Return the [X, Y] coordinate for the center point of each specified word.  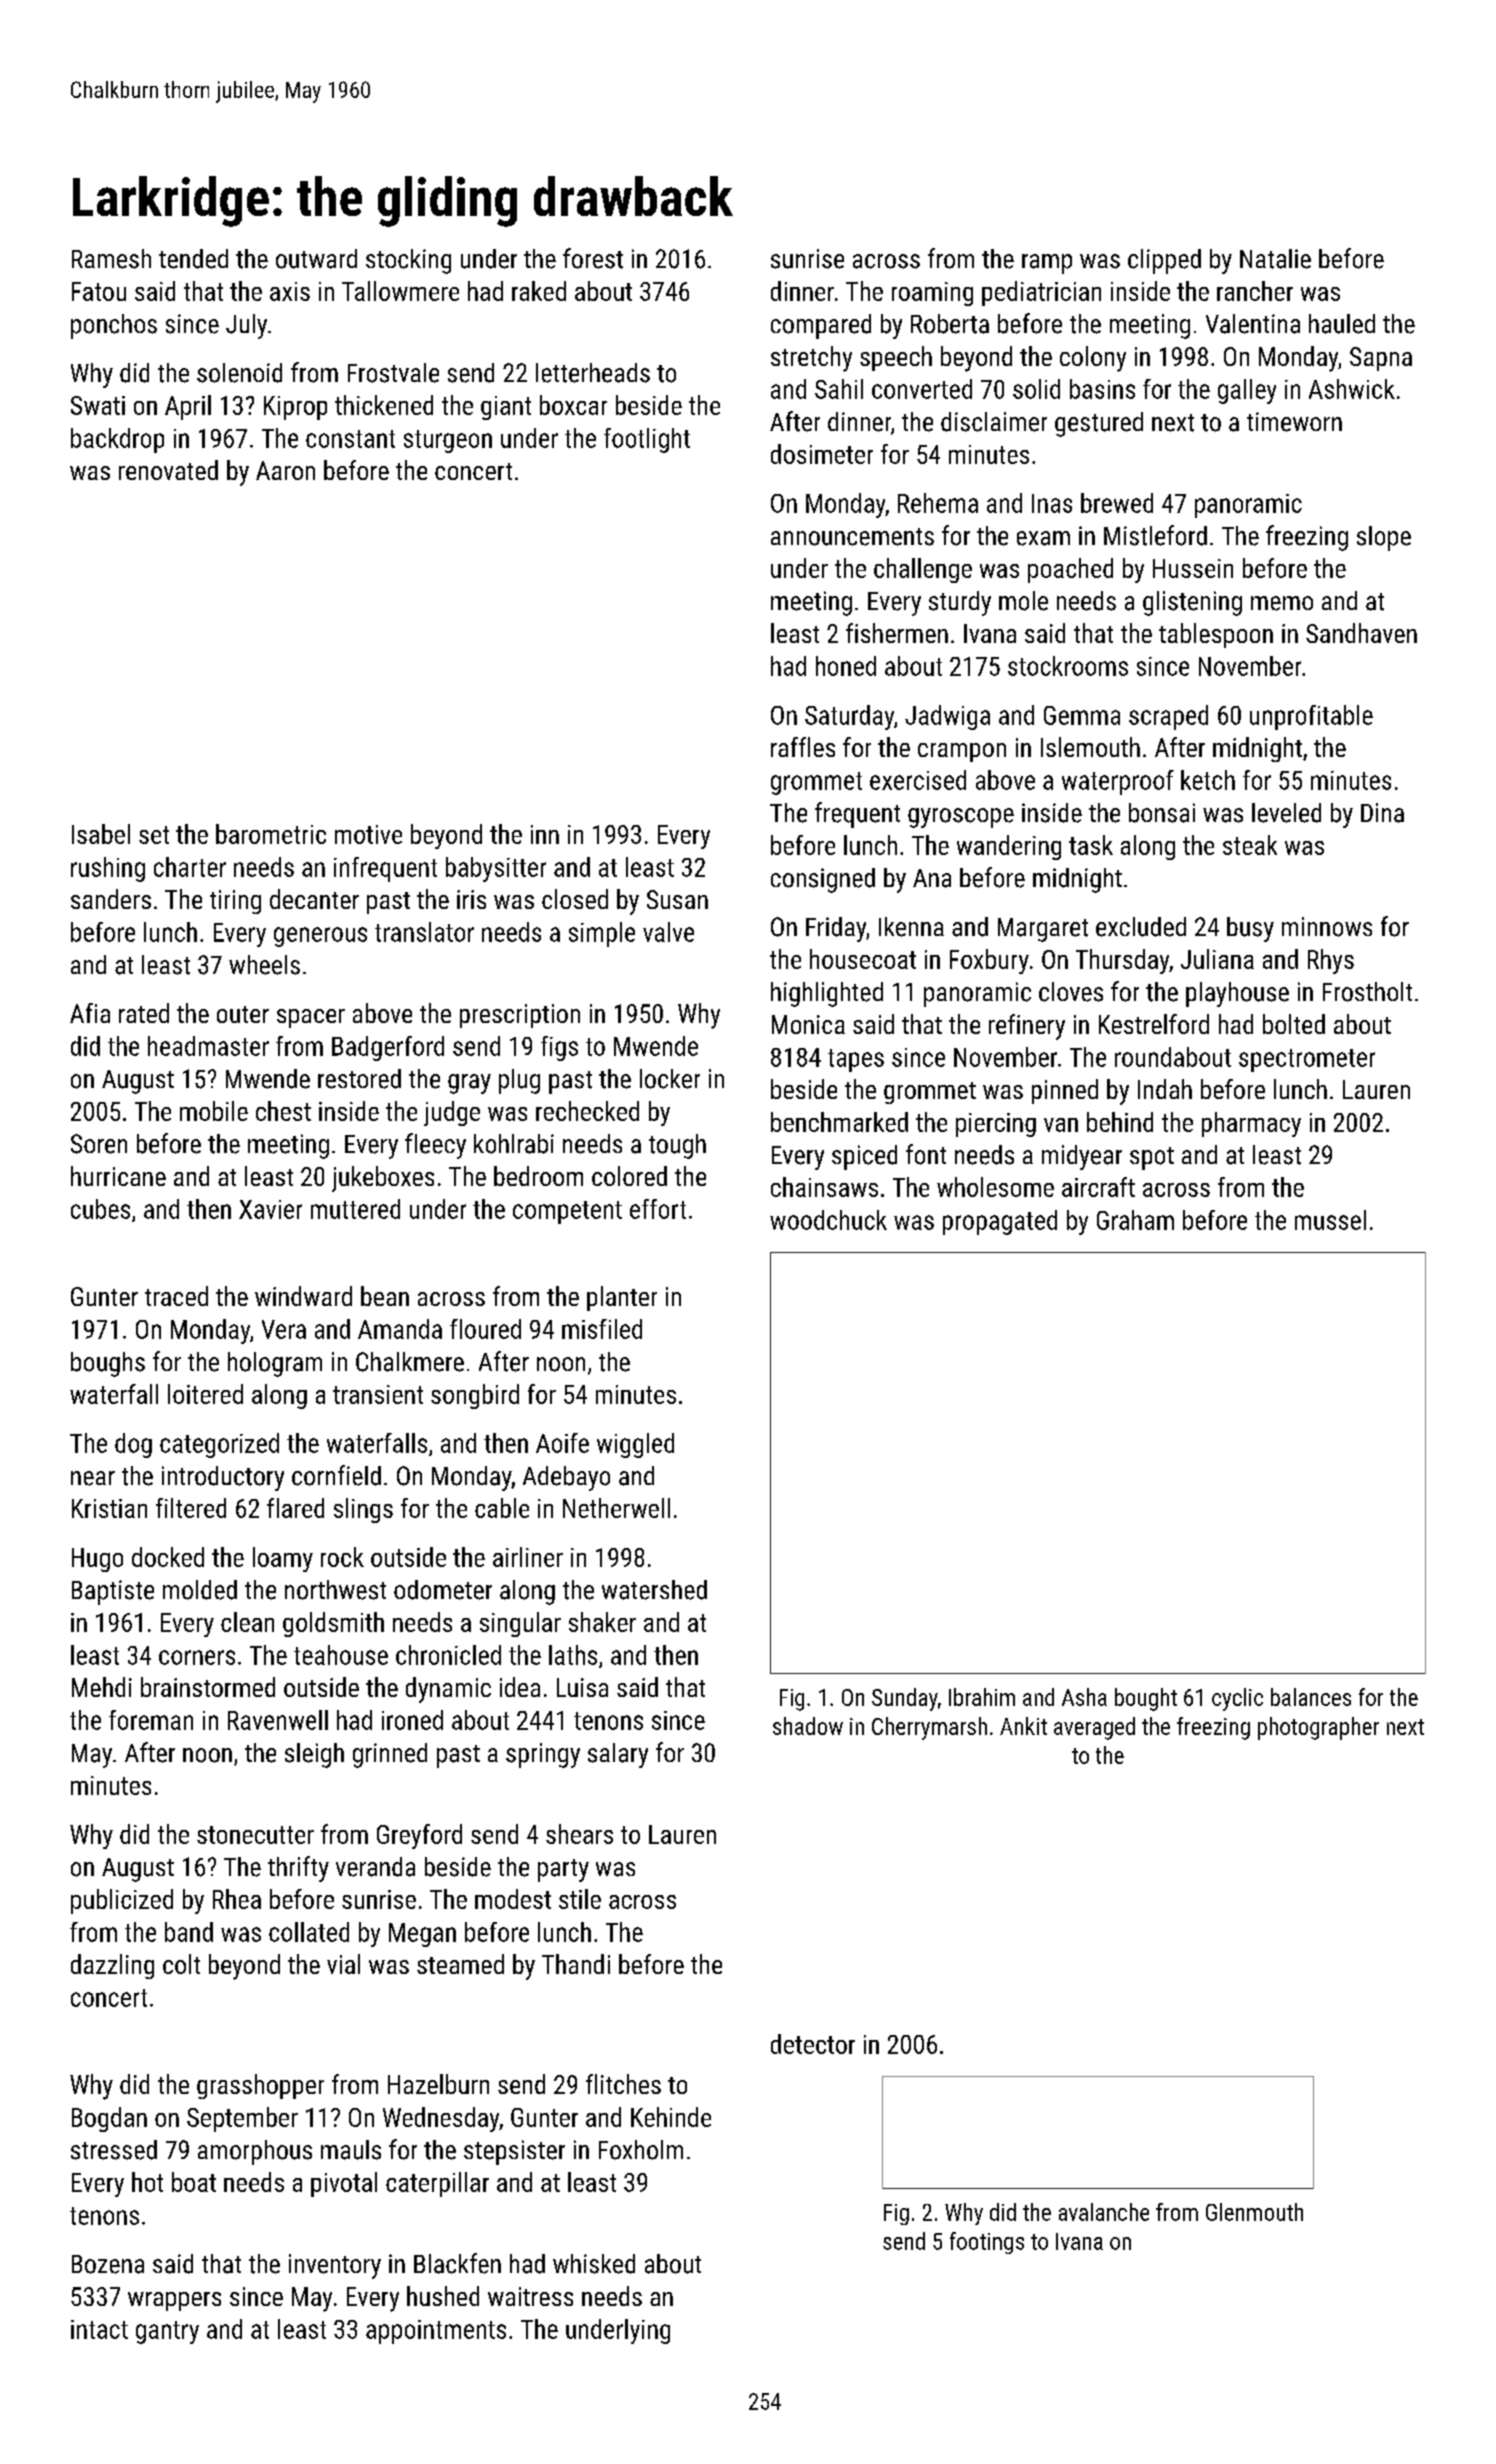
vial [343, 1964]
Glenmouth [1254, 2212]
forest [593, 258]
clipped [1164, 261]
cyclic [1237, 1699]
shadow [808, 1726]
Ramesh [111, 259]
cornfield [336, 1475]
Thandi [576, 1964]
